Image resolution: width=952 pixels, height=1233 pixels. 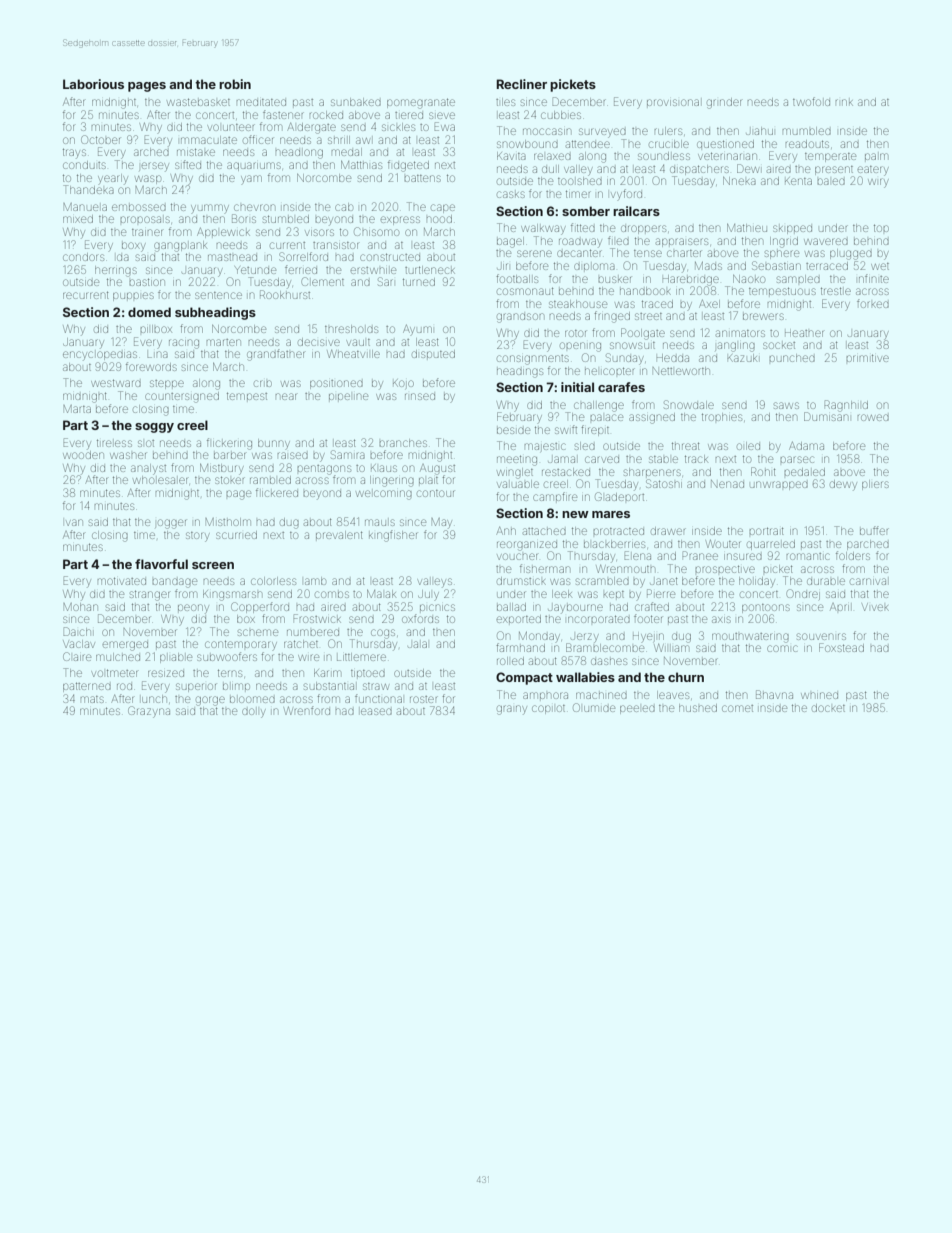 What do you see at coordinates (525, 291) in the screenshot?
I see `cosmonaut` at bounding box center [525, 291].
